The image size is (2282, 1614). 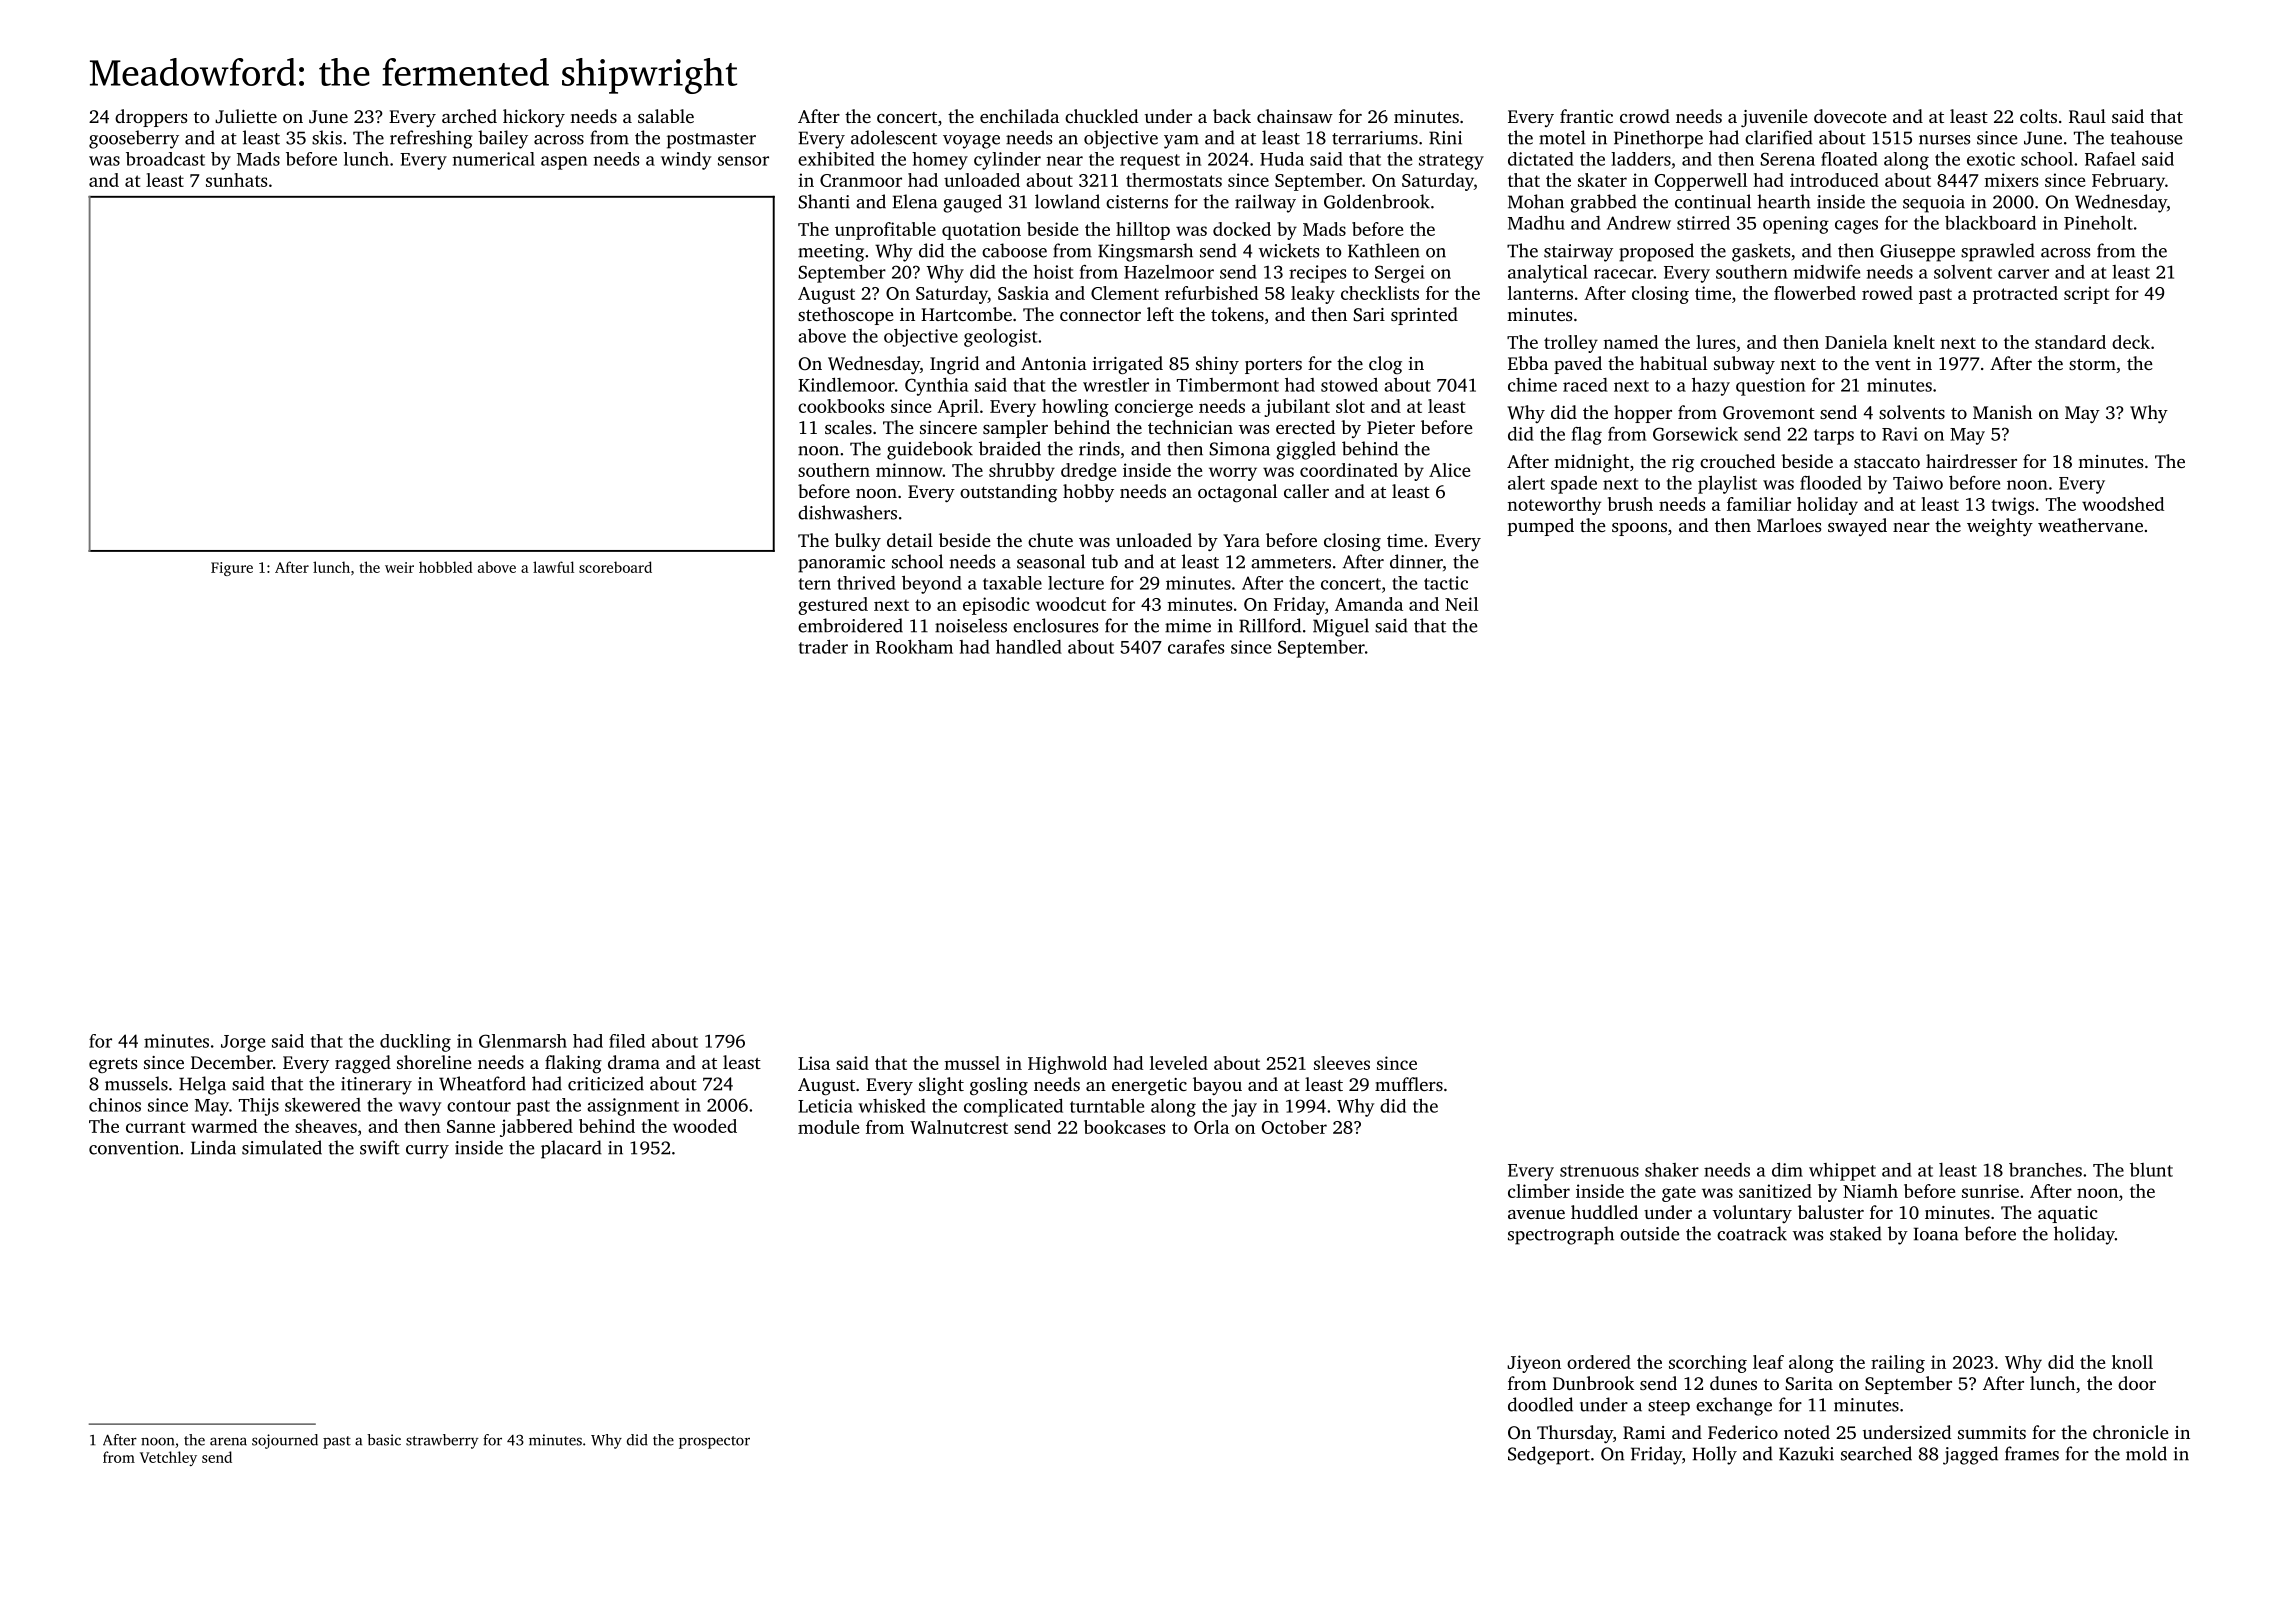 I want to click on yam, so click(x=1181, y=142).
